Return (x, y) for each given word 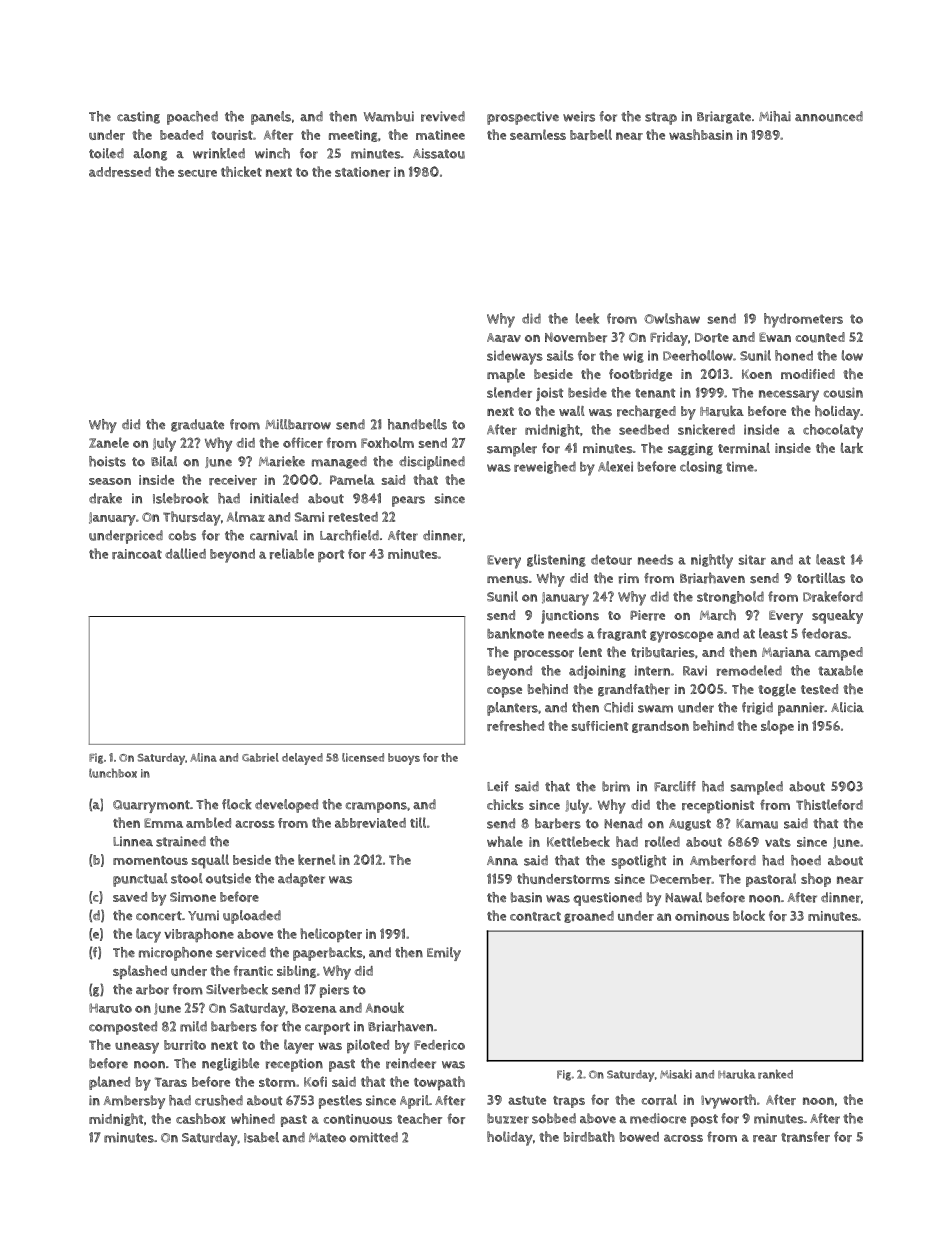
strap (661, 118)
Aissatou (439, 153)
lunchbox (113, 773)
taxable (840, 670)
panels (271, 118)
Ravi (695, 671)
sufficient (600, 726)
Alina (203, 757)
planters (512, 709)
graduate (197, 425)
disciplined (432, 463)
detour (611, 559)
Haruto (110, 1008)
